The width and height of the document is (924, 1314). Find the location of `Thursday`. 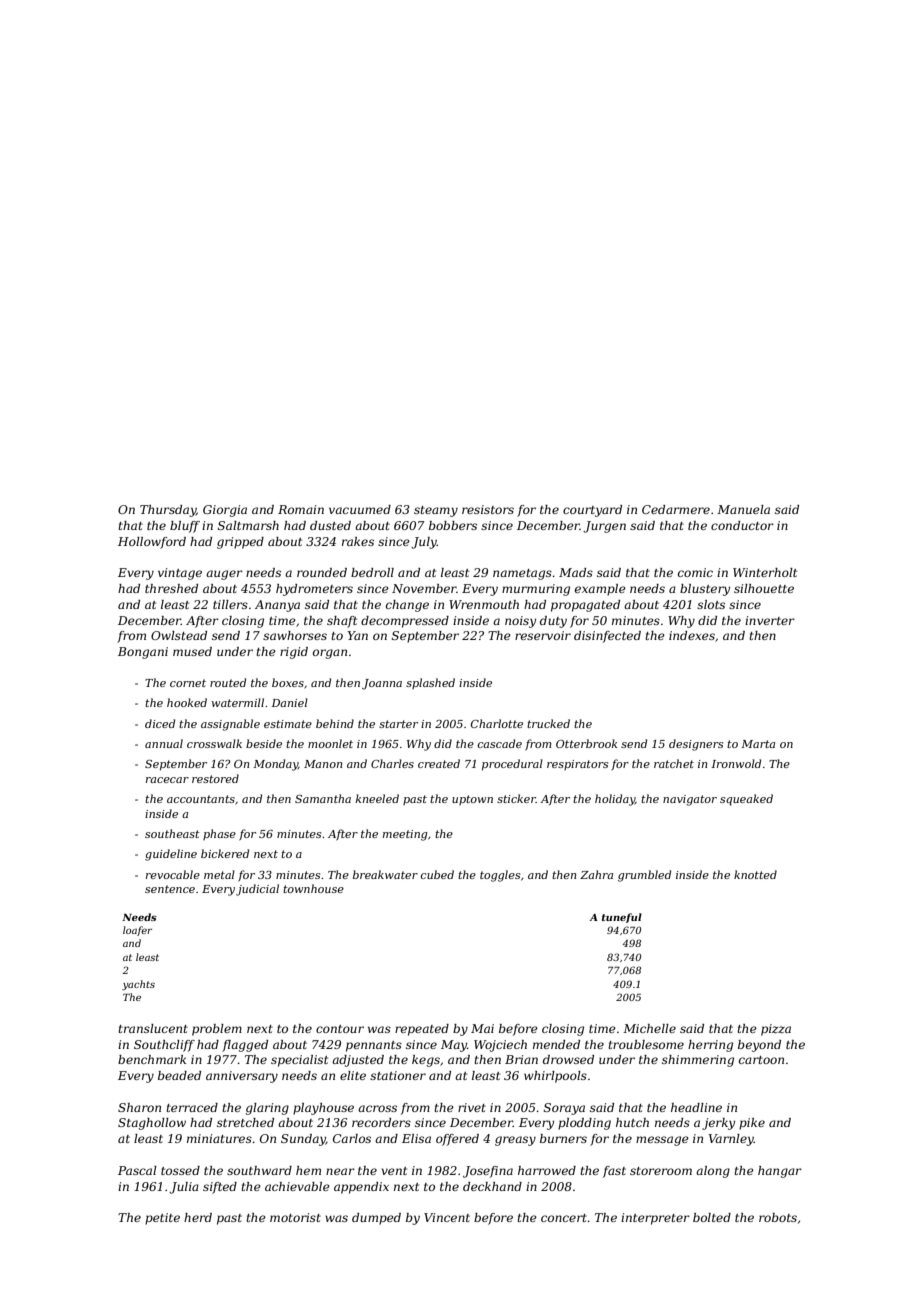

Thursday is located at coordinates (168, 511).
